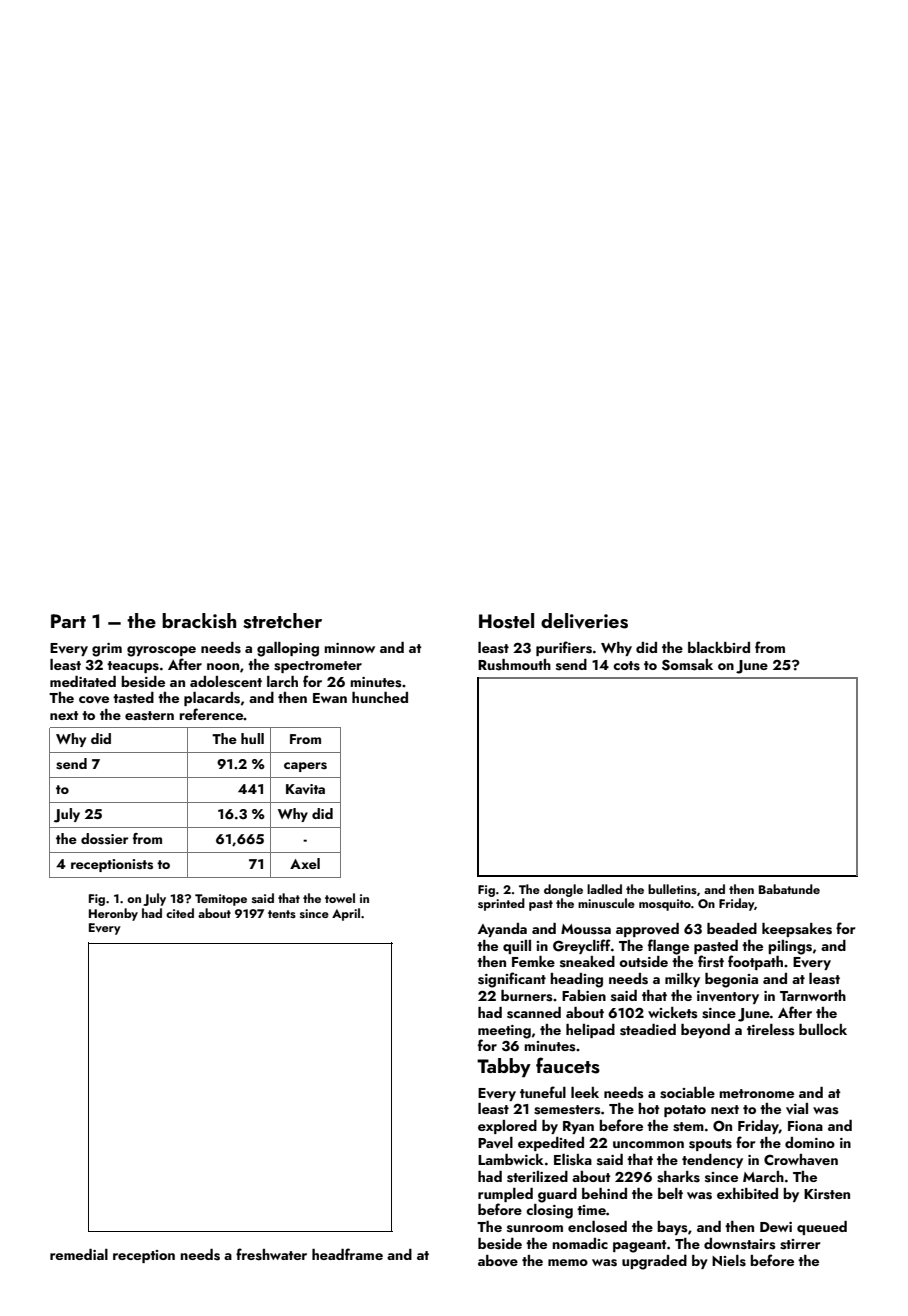  Describe the element at coordinates (68, 621) in the screenshot. I see `Part` at that location.
